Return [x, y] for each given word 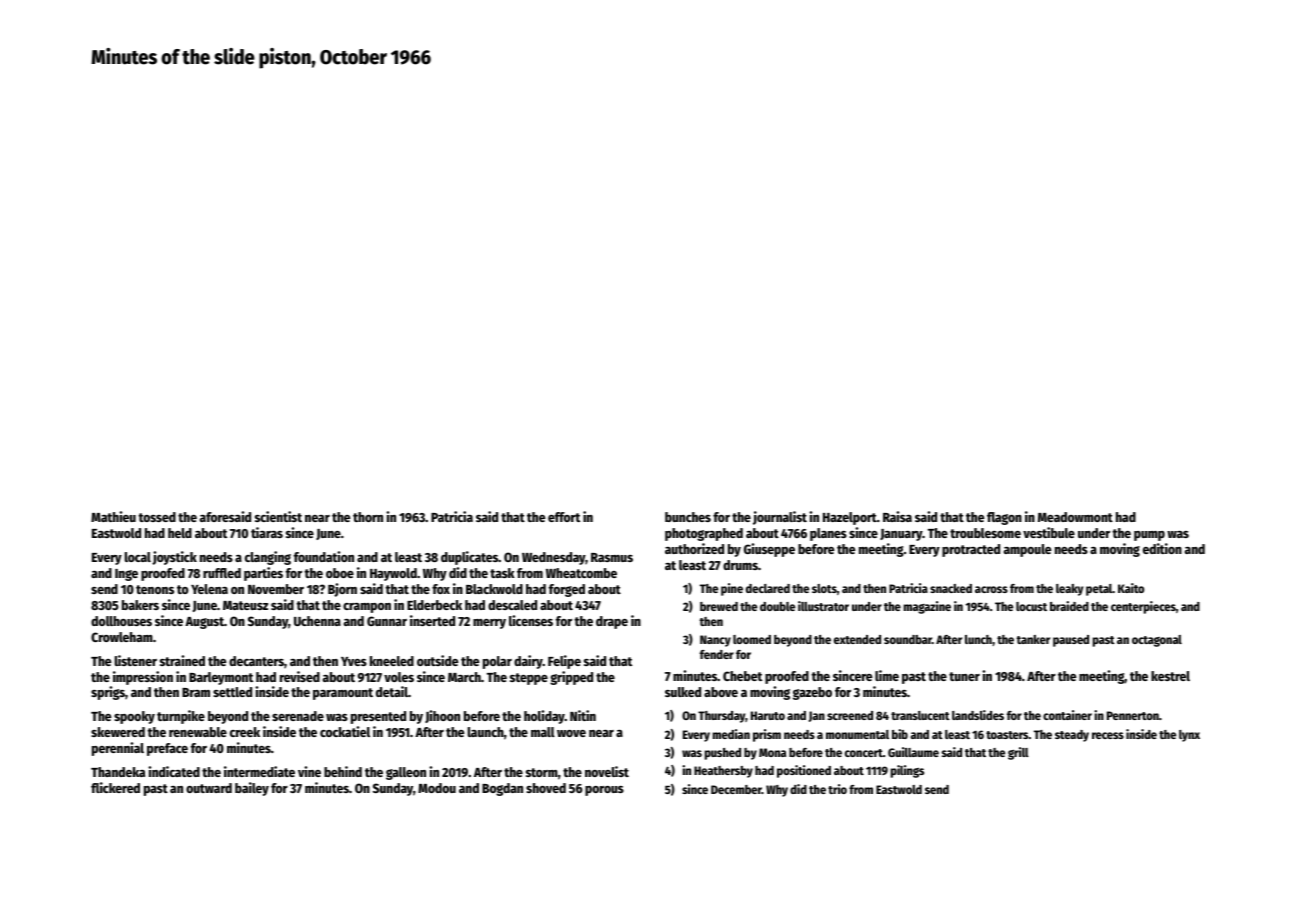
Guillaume [913, 752]
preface [167, 749]
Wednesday [554, 558]
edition [1162, 548]
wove [571, 733]
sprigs [108, 693]
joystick [174, 558]
